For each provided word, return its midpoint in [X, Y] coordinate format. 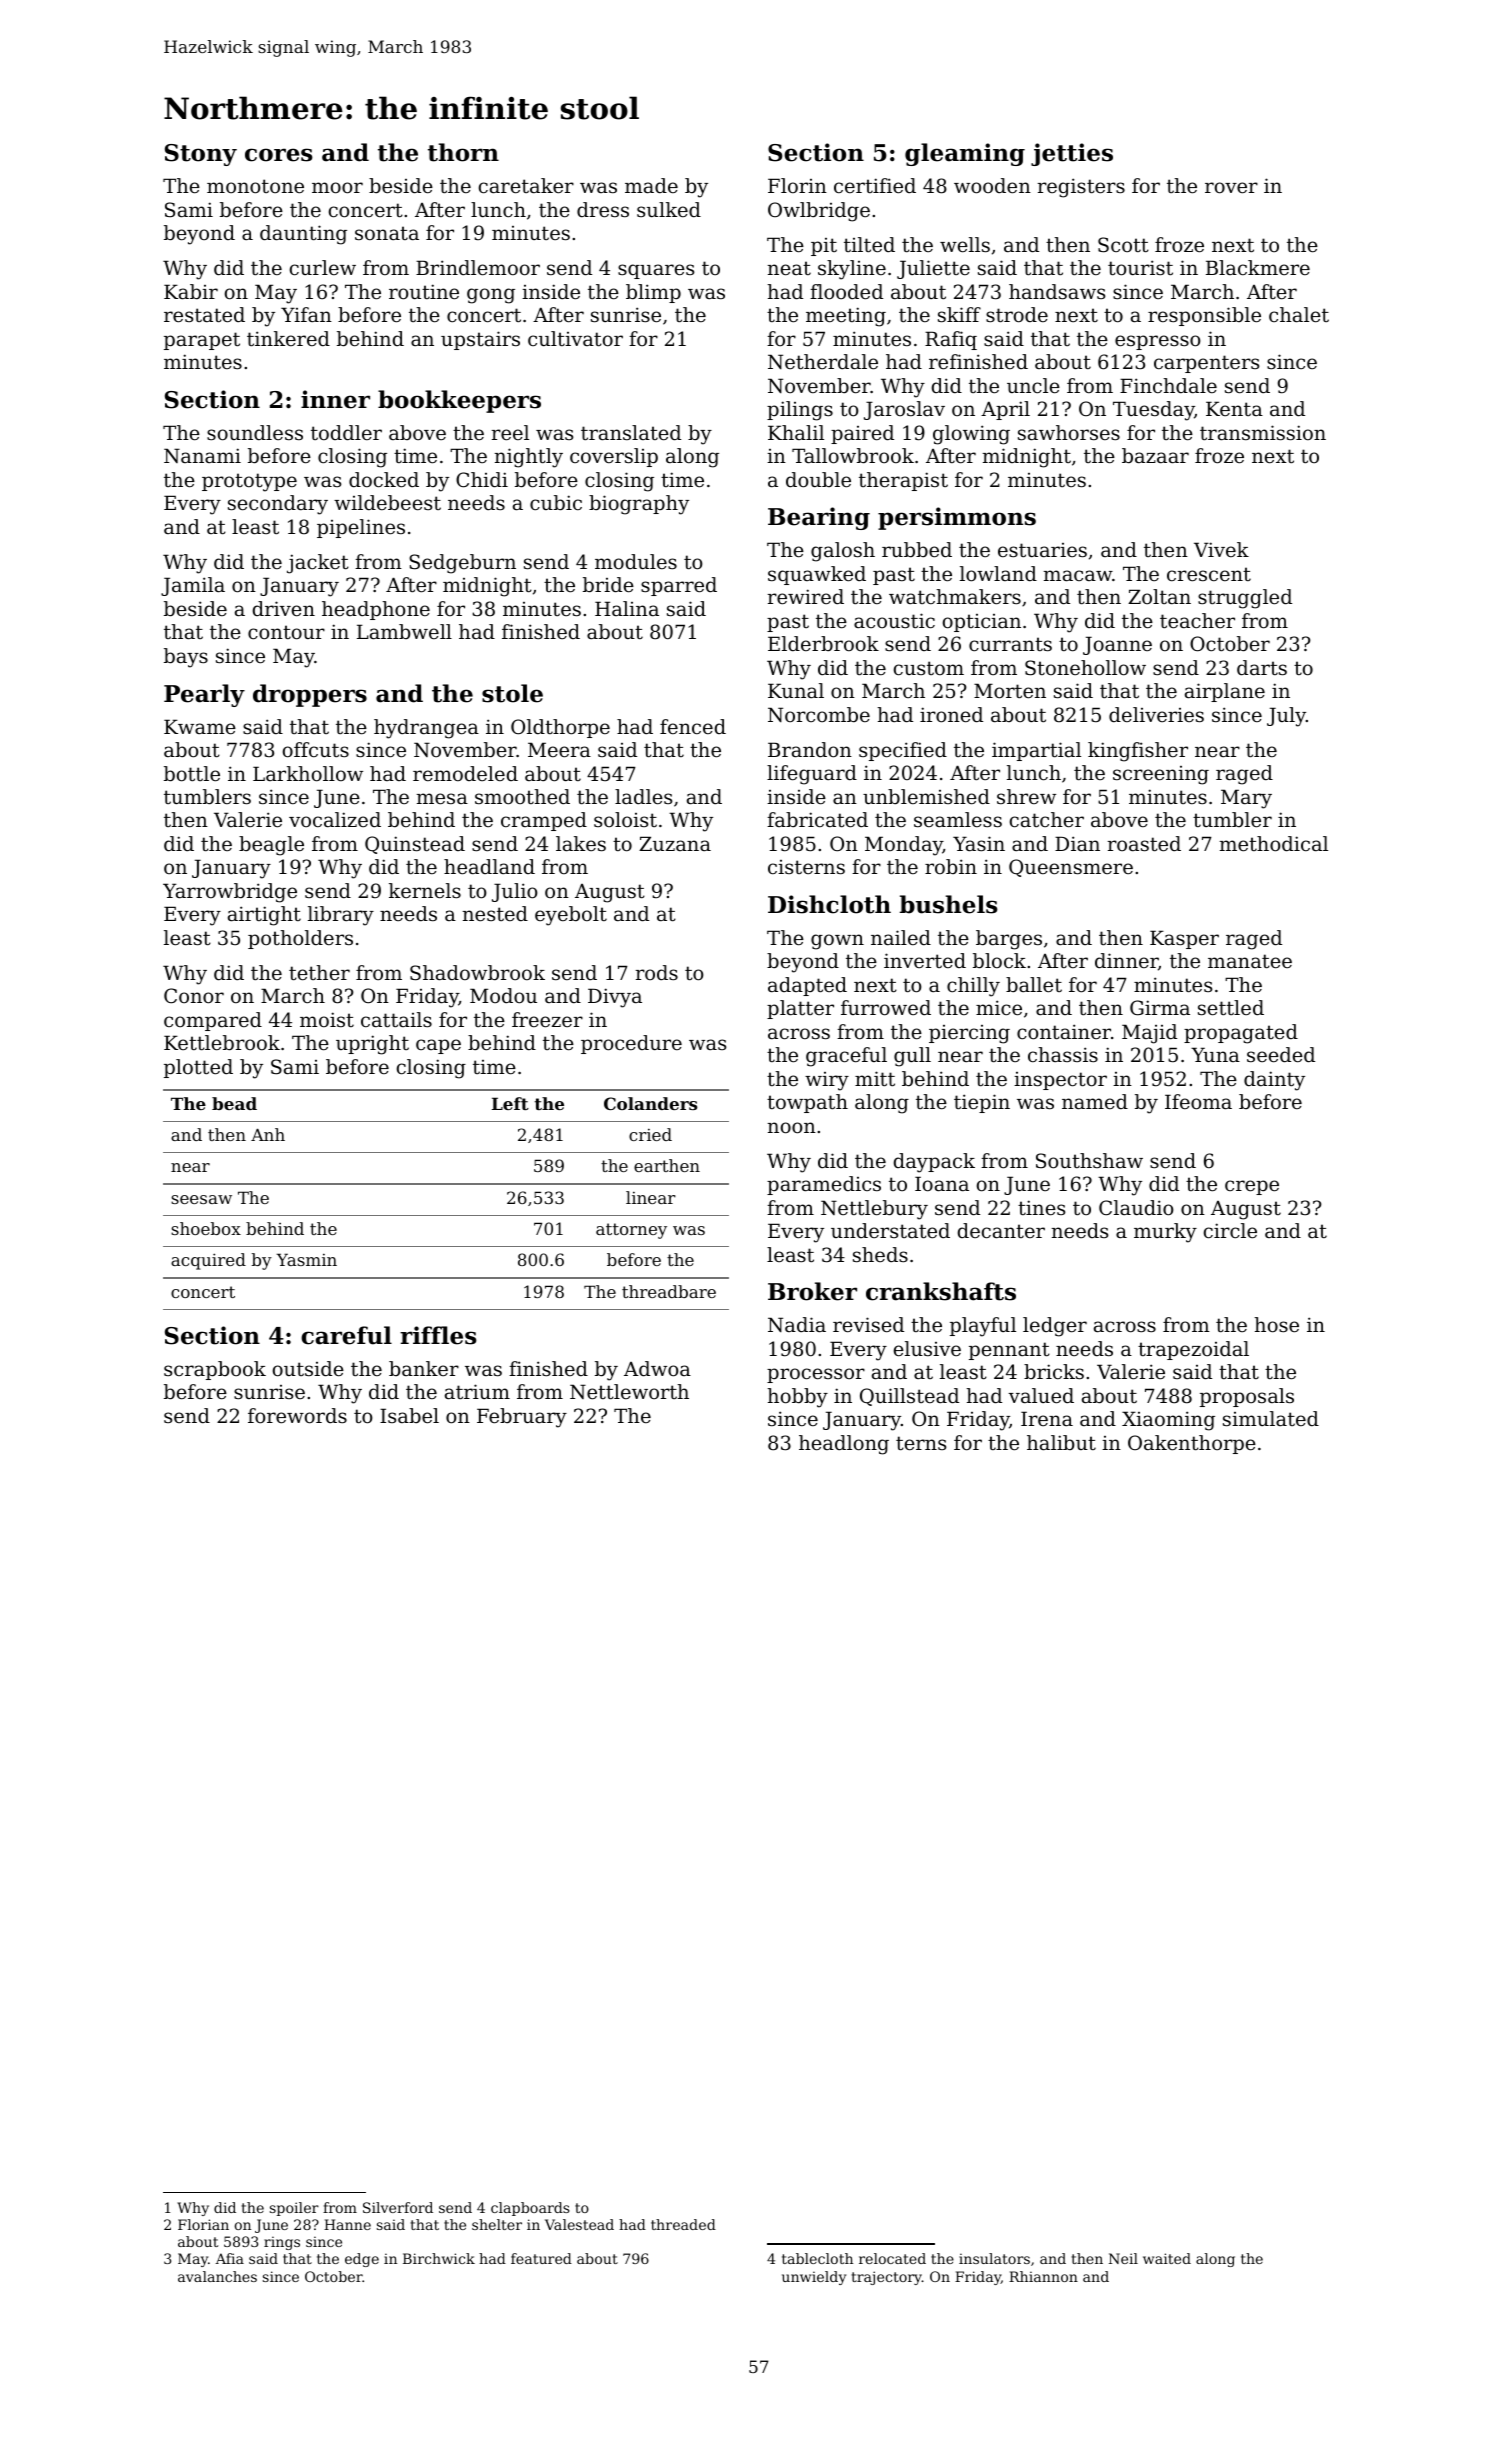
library [341, 916]
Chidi [482, 480]
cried [650, 1134]
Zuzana [675, 843]
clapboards [530, 2209]
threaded [683, 2224]
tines [1041, 1208]
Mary [1246, 799]
